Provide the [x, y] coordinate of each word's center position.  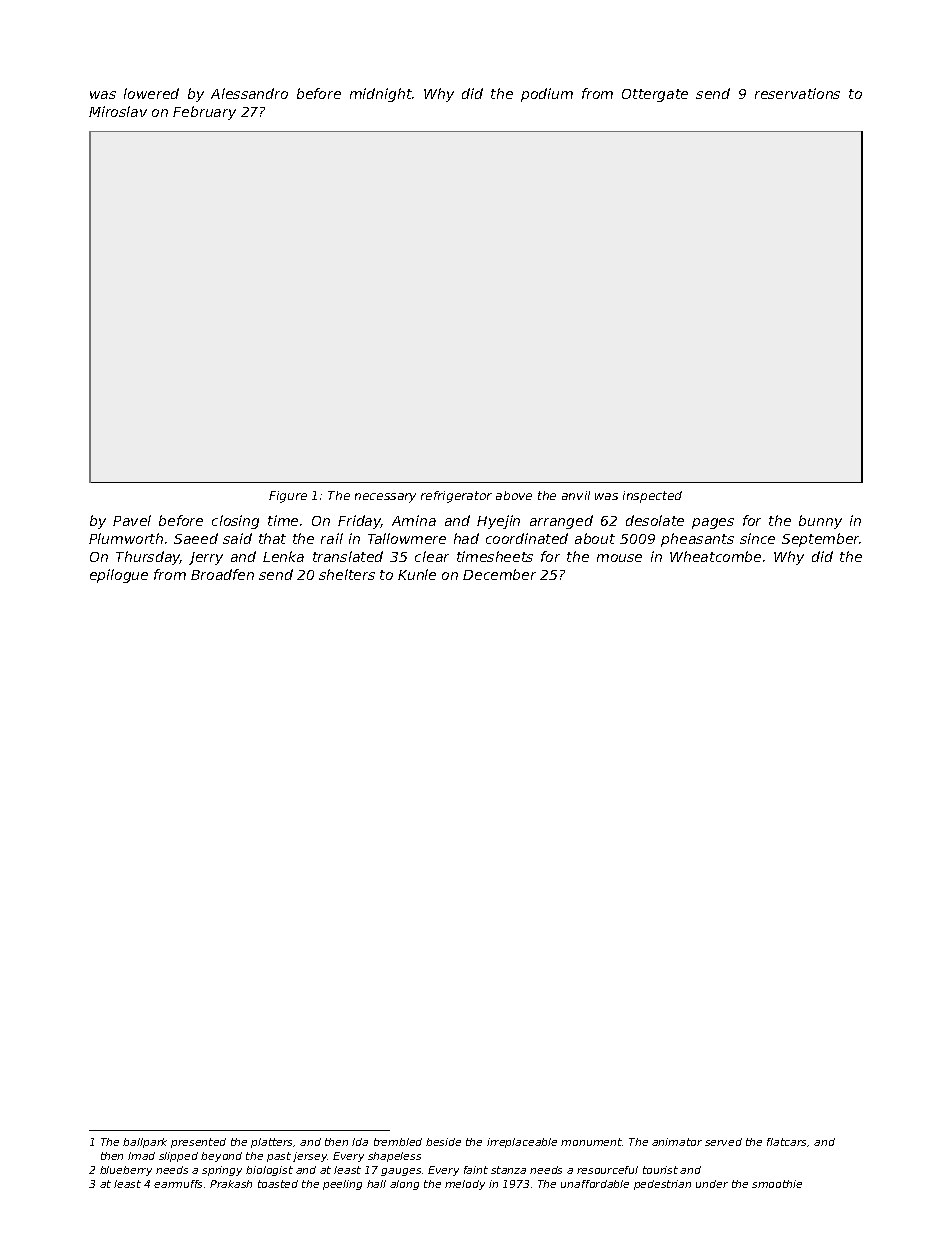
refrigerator [456, 497]
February [204, 113]
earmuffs [178, 1184]
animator [677, 1142]
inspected [652, 497]
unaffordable [595, 1184]
